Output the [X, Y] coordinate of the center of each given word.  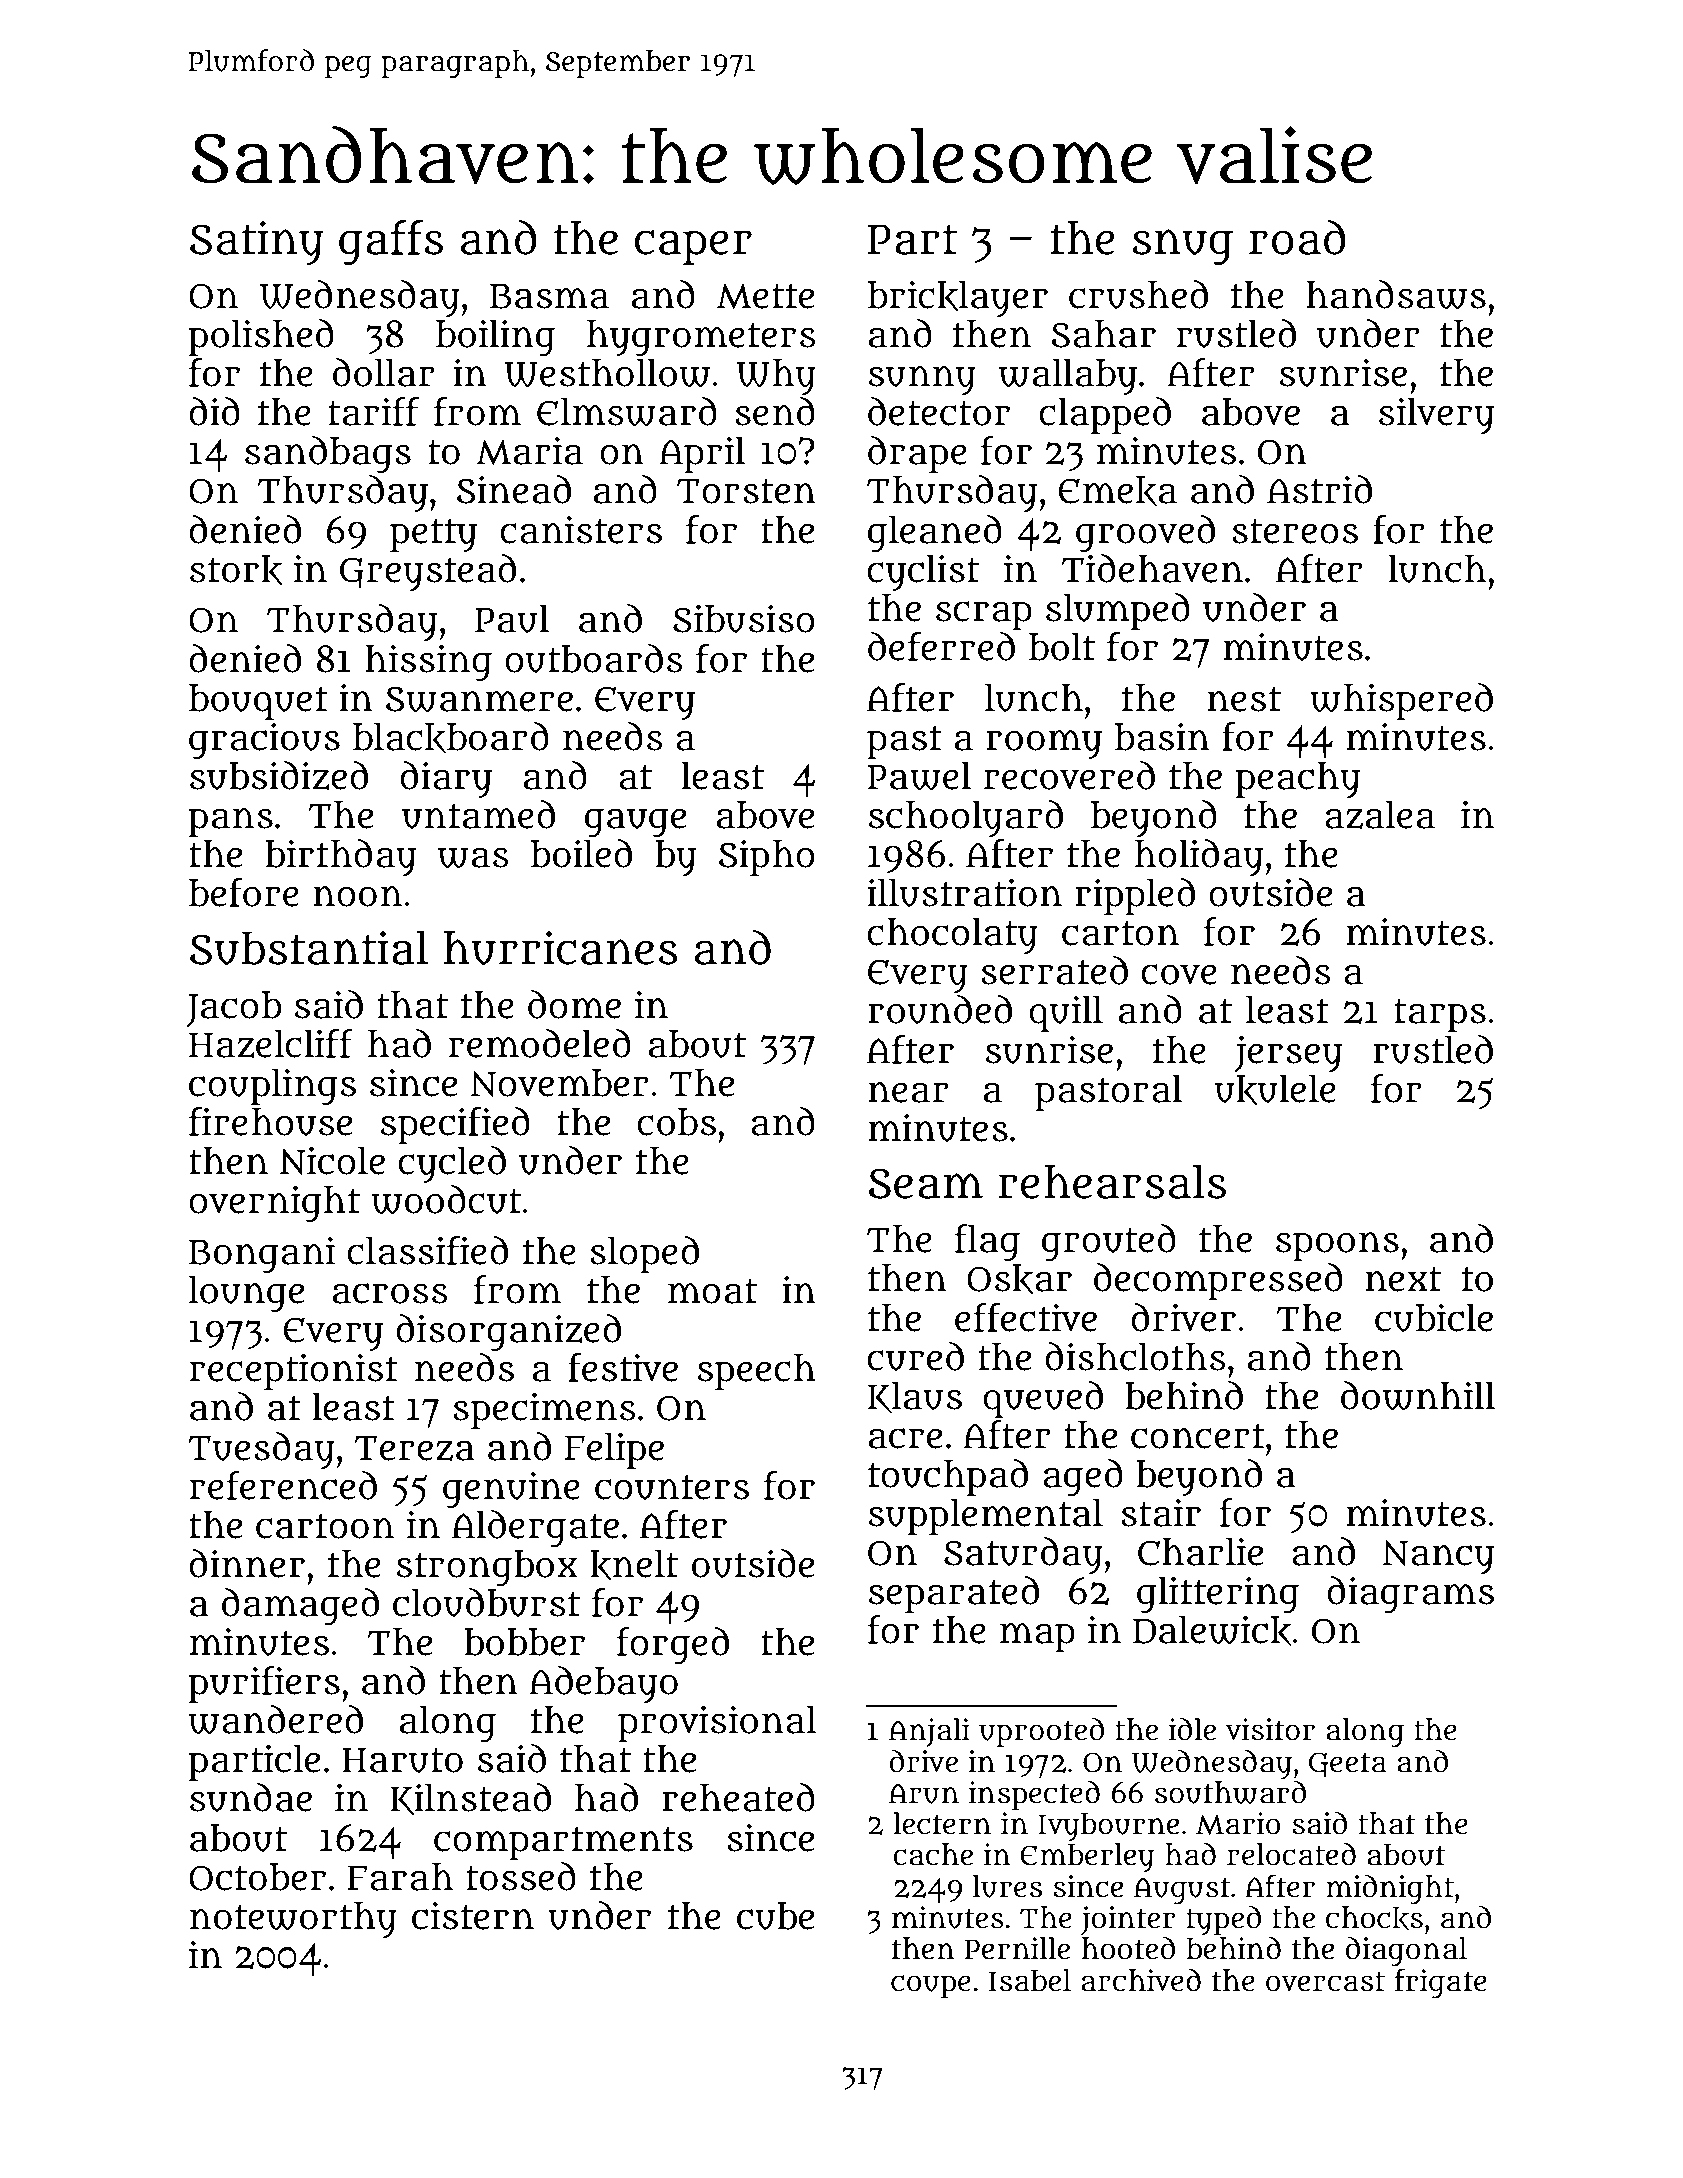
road [1297, 237]
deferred [941, 646]
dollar [384, 372]
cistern [473, 1915]
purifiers [264, 1684]
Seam [926, 1183]
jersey [1288, 1053]
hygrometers [701, 338]
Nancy [1438, 1557]
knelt [634, 1564]
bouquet [258, 702]
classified [427, 1250]
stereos [1295, 531]
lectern [942, 1823]
